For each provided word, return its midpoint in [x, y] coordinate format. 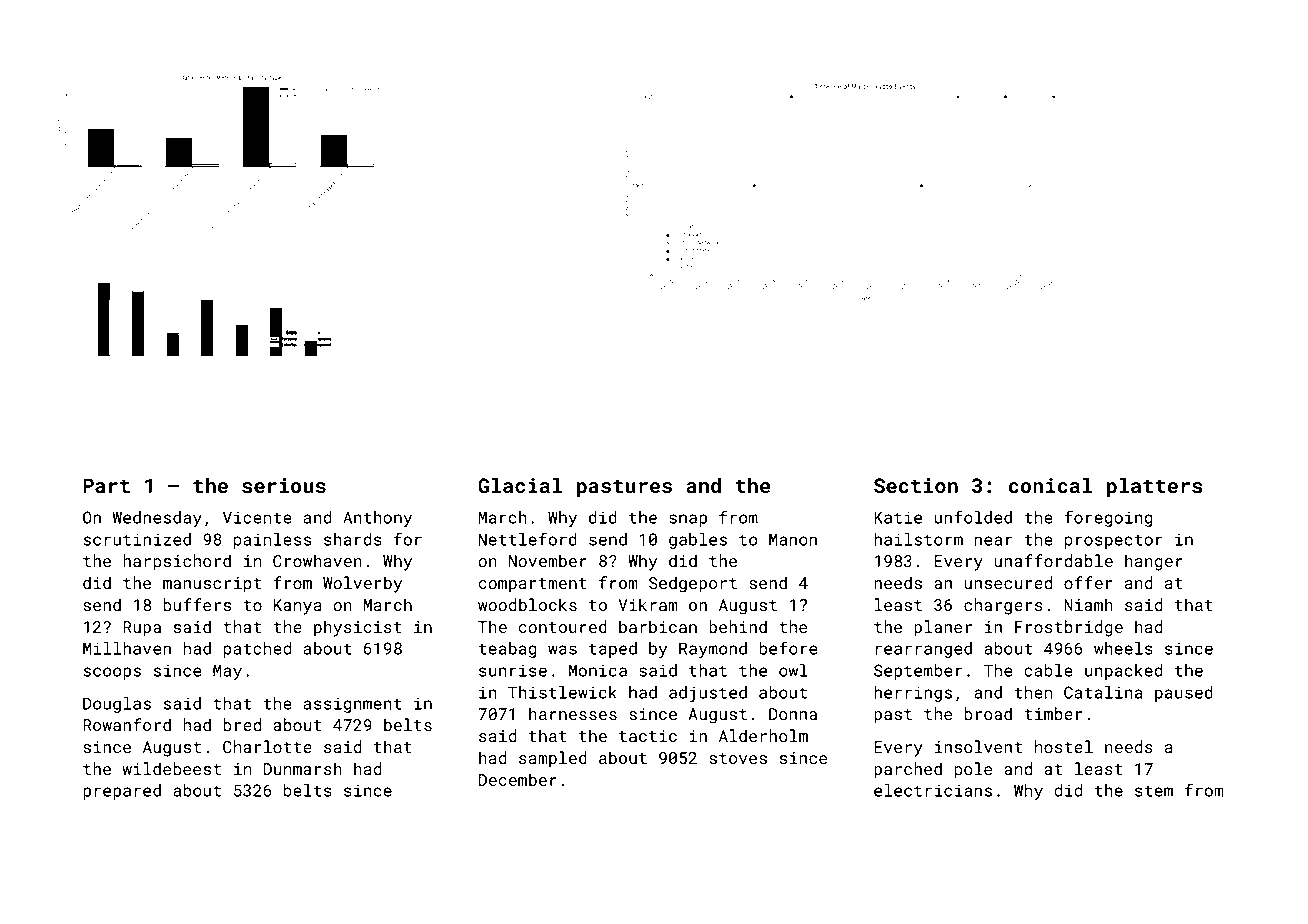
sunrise [513, 670]
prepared [122, 792]
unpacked [1124, 672]
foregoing [1108, 518]
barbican [658, 626]
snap [688, 520]
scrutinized [137, 539]
